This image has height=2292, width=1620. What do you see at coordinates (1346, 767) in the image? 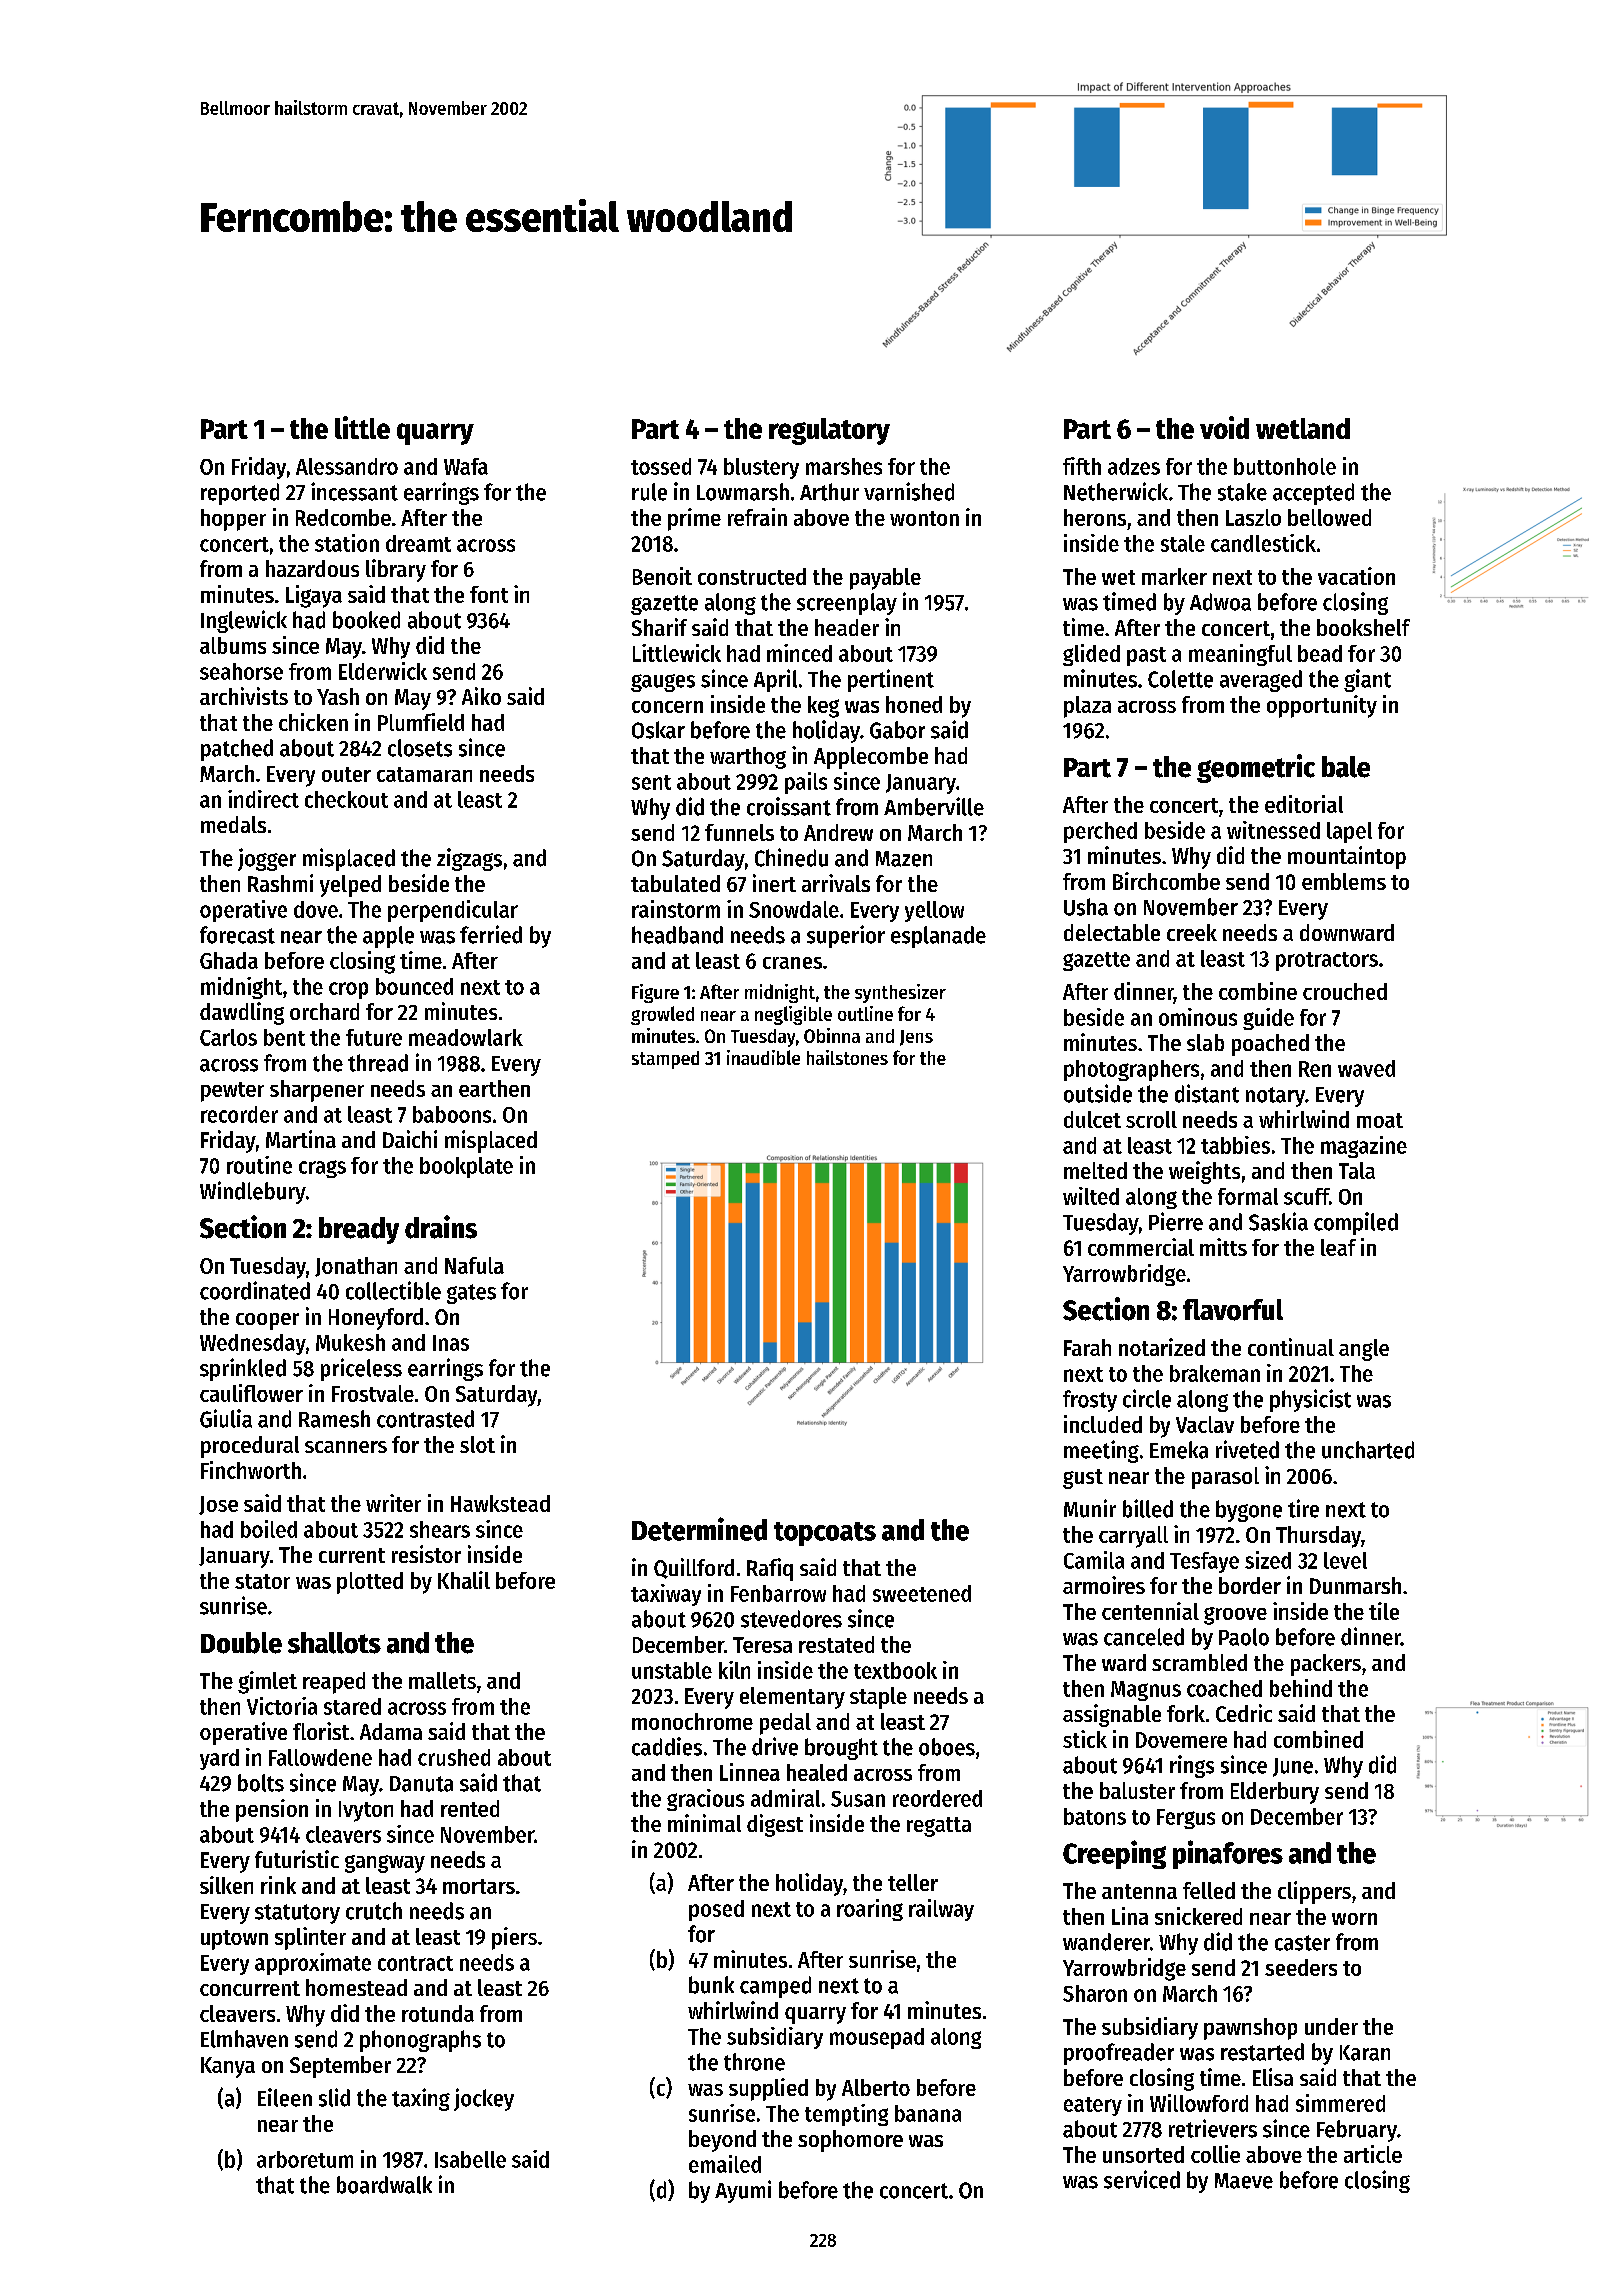
I see `bale` at bounding box center [1346, 767].
